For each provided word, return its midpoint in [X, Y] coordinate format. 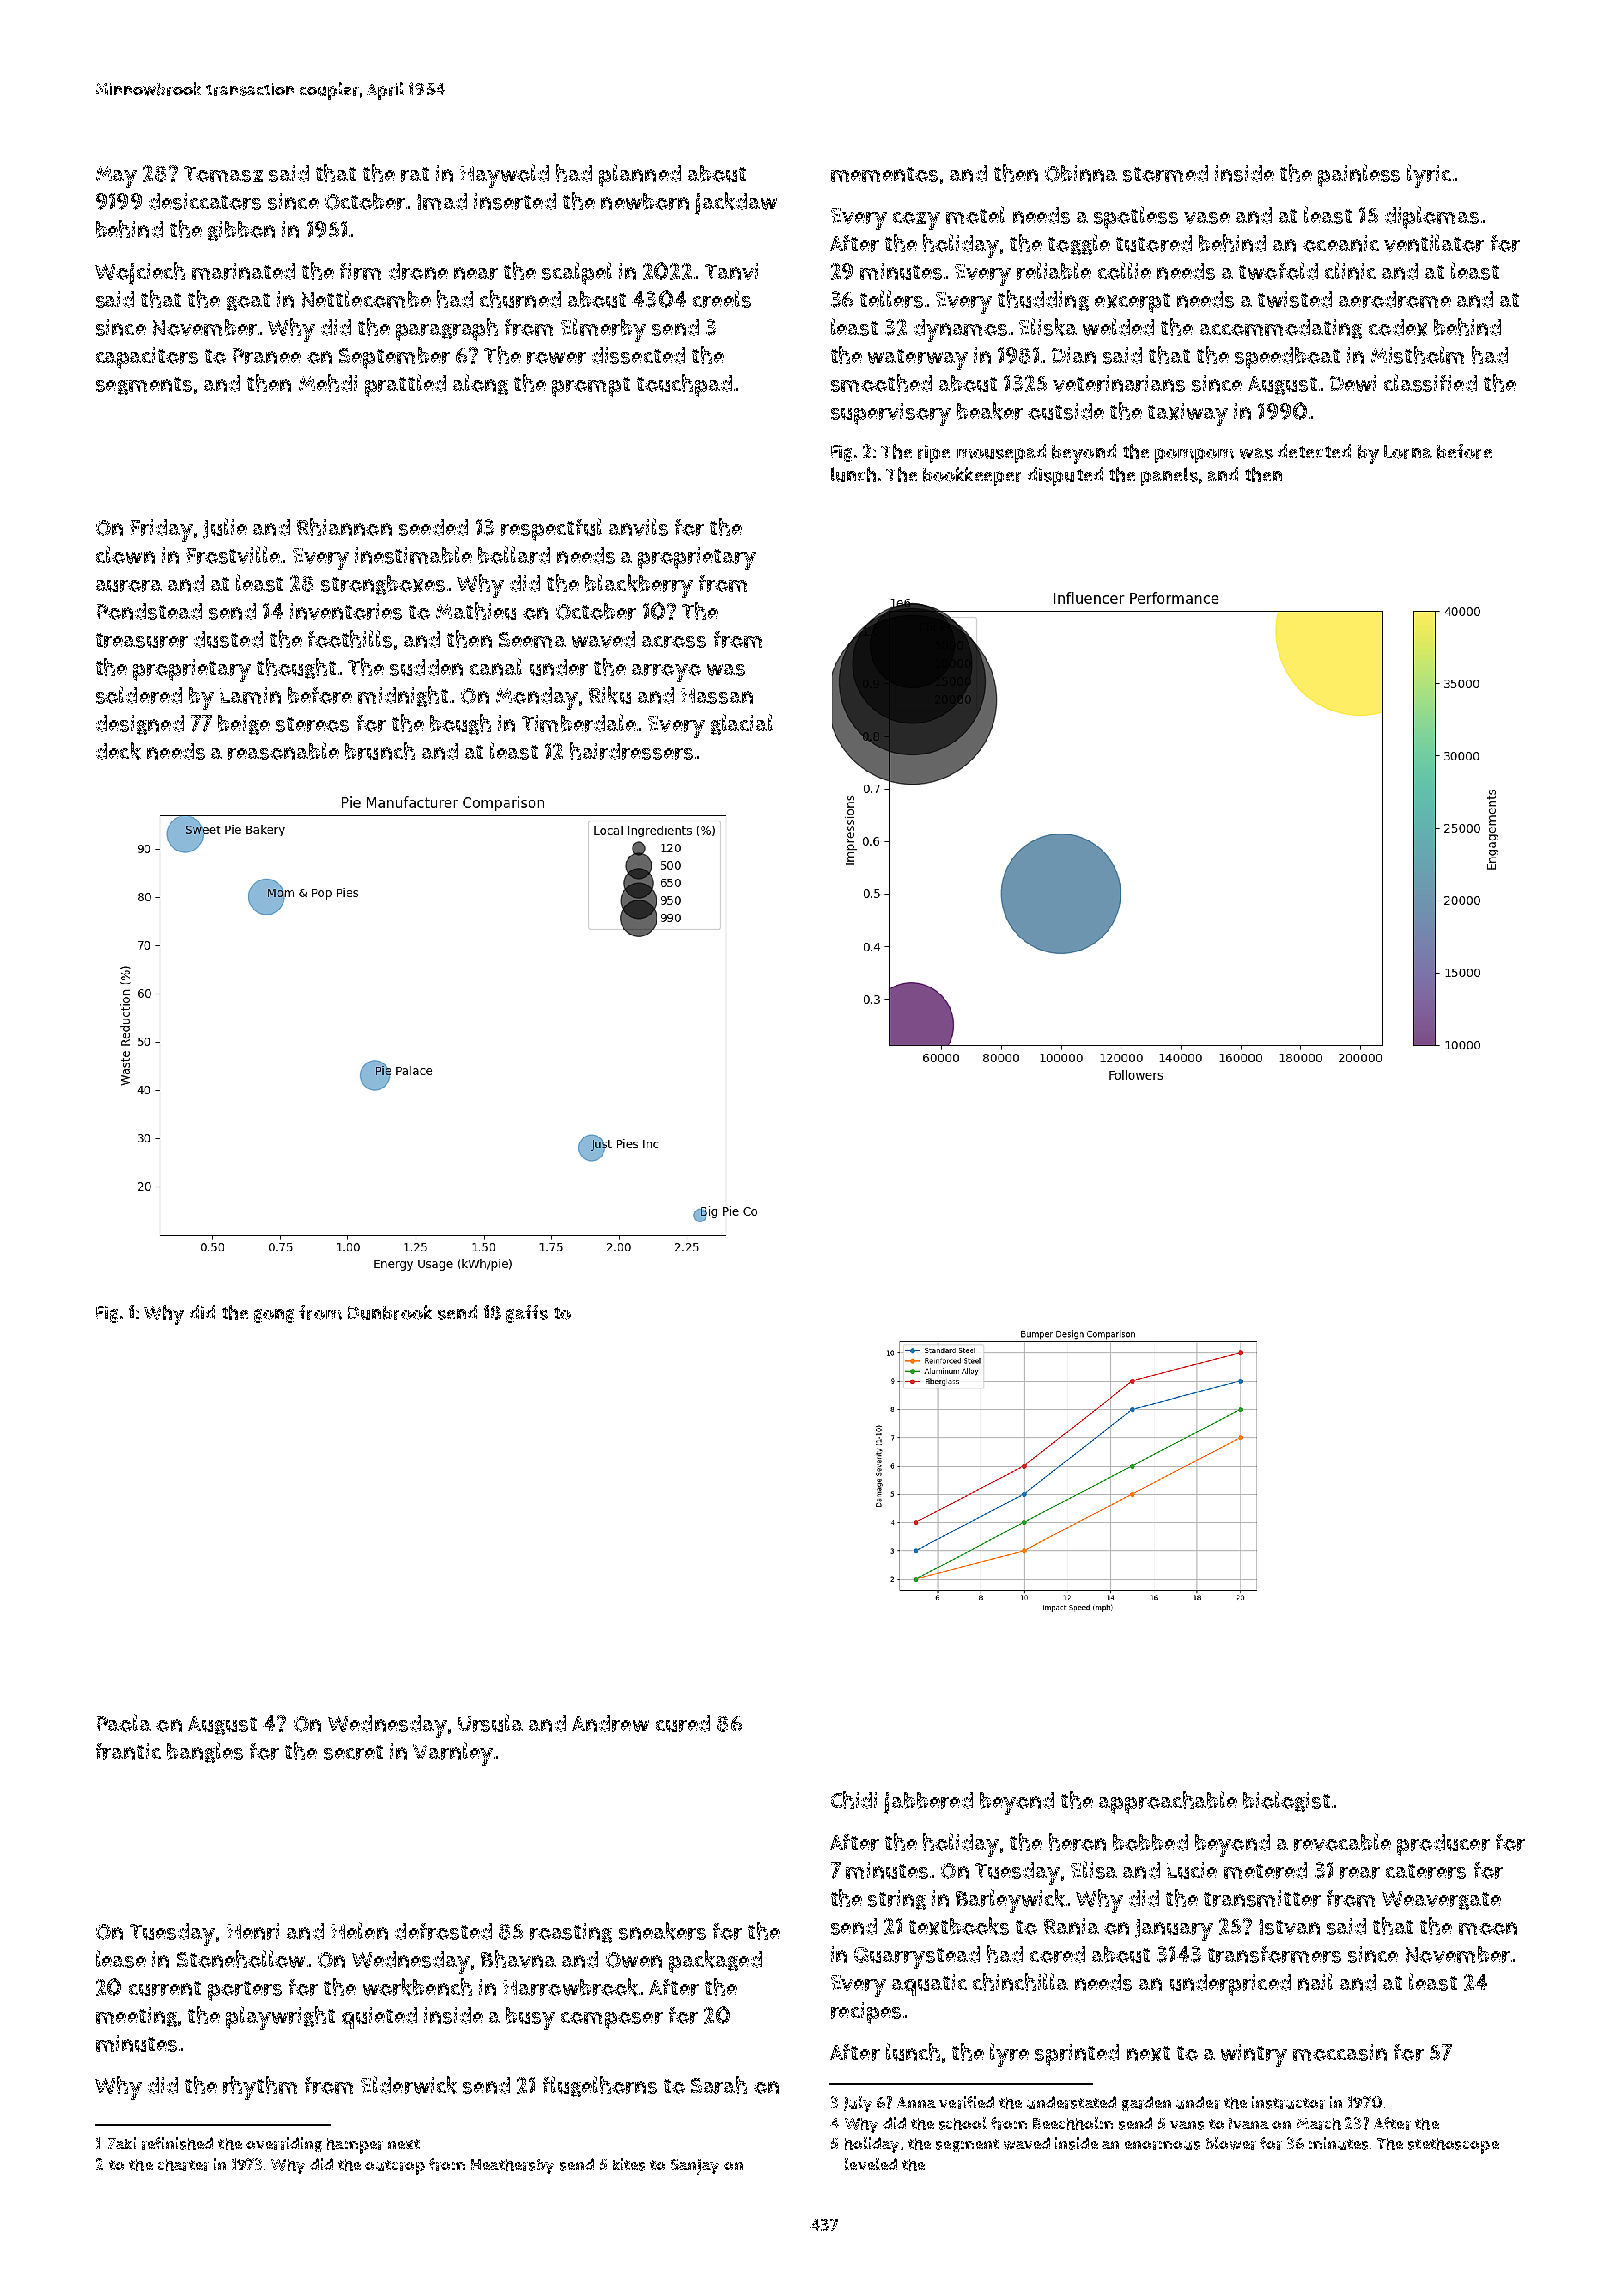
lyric [1429, 176]
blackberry [639, 586]
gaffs [527, 1314]
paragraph [447, 329]
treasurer [142, 640]
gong [274, 1316]
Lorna [1408, 452]
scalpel [577, 273]
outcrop [395, 2167]
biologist [1286, 1801]
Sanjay [695, 2167]
